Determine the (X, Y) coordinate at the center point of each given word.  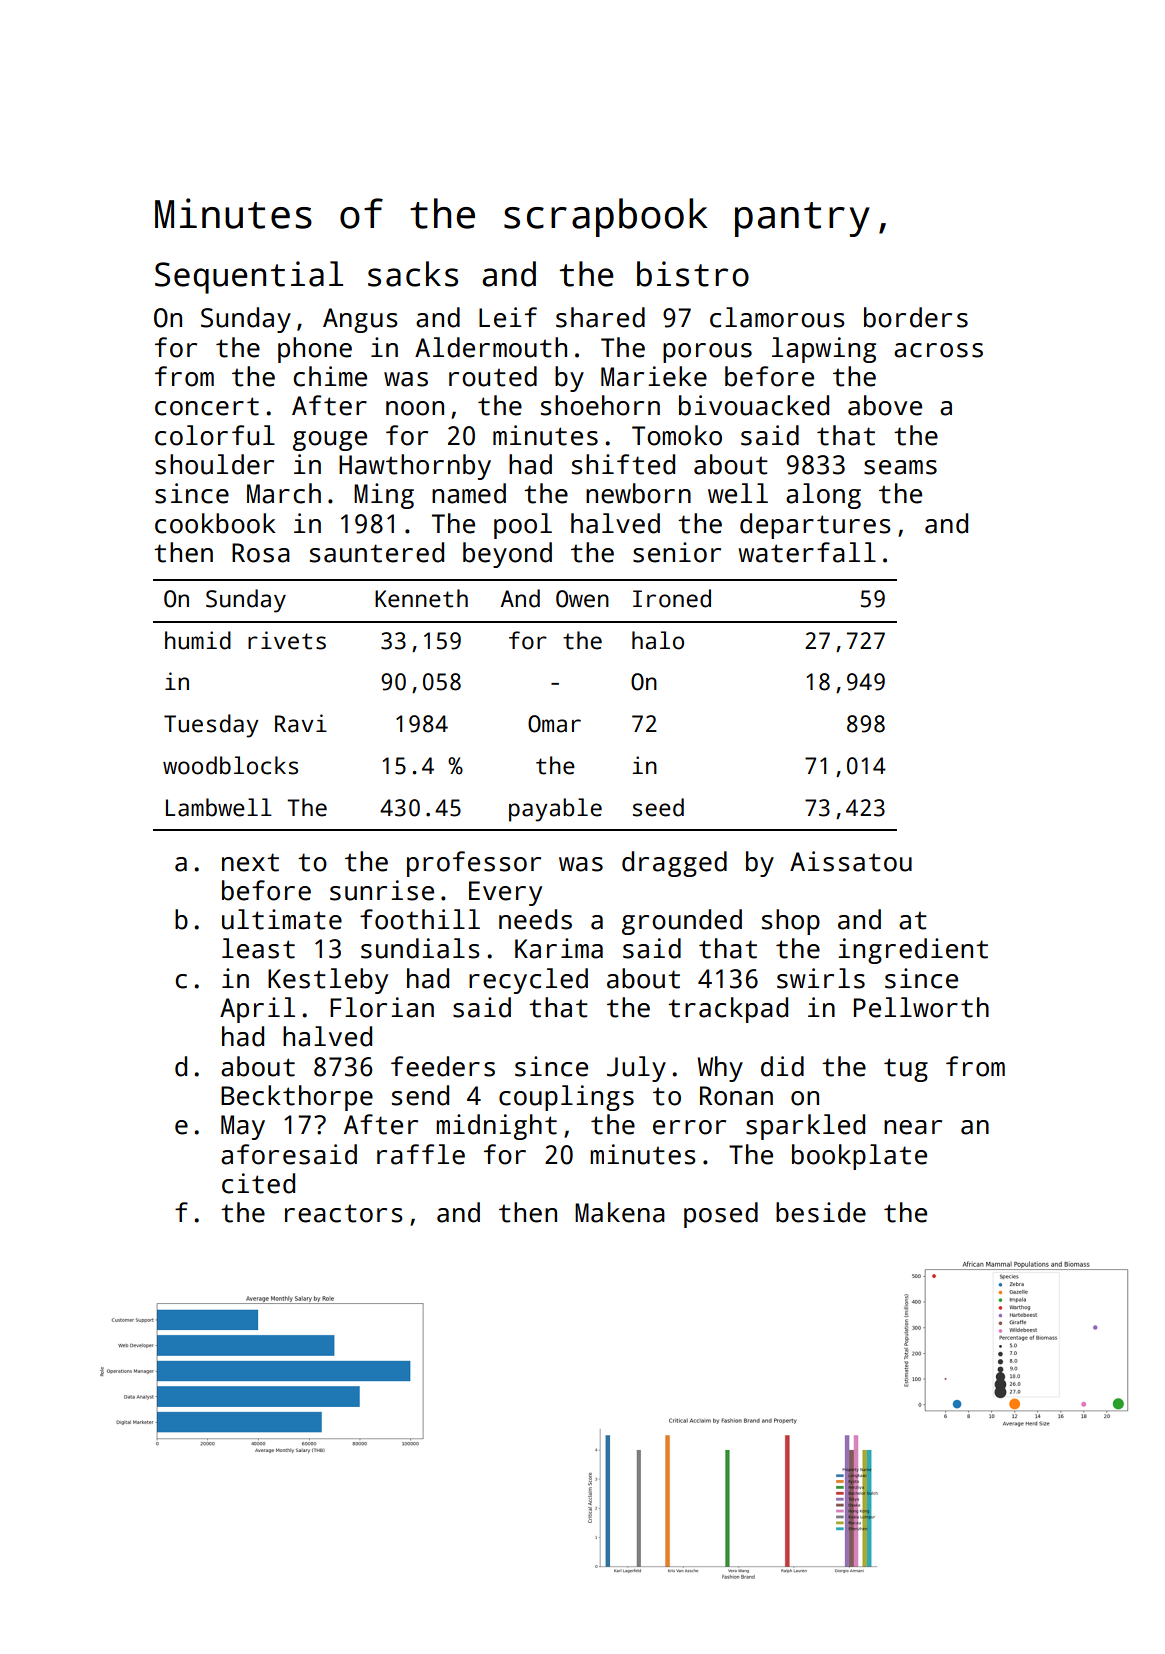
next (250, 862)
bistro (693, 274)
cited (258, 1183)
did (782, 1066)
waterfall (807, 552)
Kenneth (421, 598)
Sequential (249, 277)
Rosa (261, 553)
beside (821, 1212)
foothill (420, 919)
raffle (421, 1154)
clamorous (777, 317)
